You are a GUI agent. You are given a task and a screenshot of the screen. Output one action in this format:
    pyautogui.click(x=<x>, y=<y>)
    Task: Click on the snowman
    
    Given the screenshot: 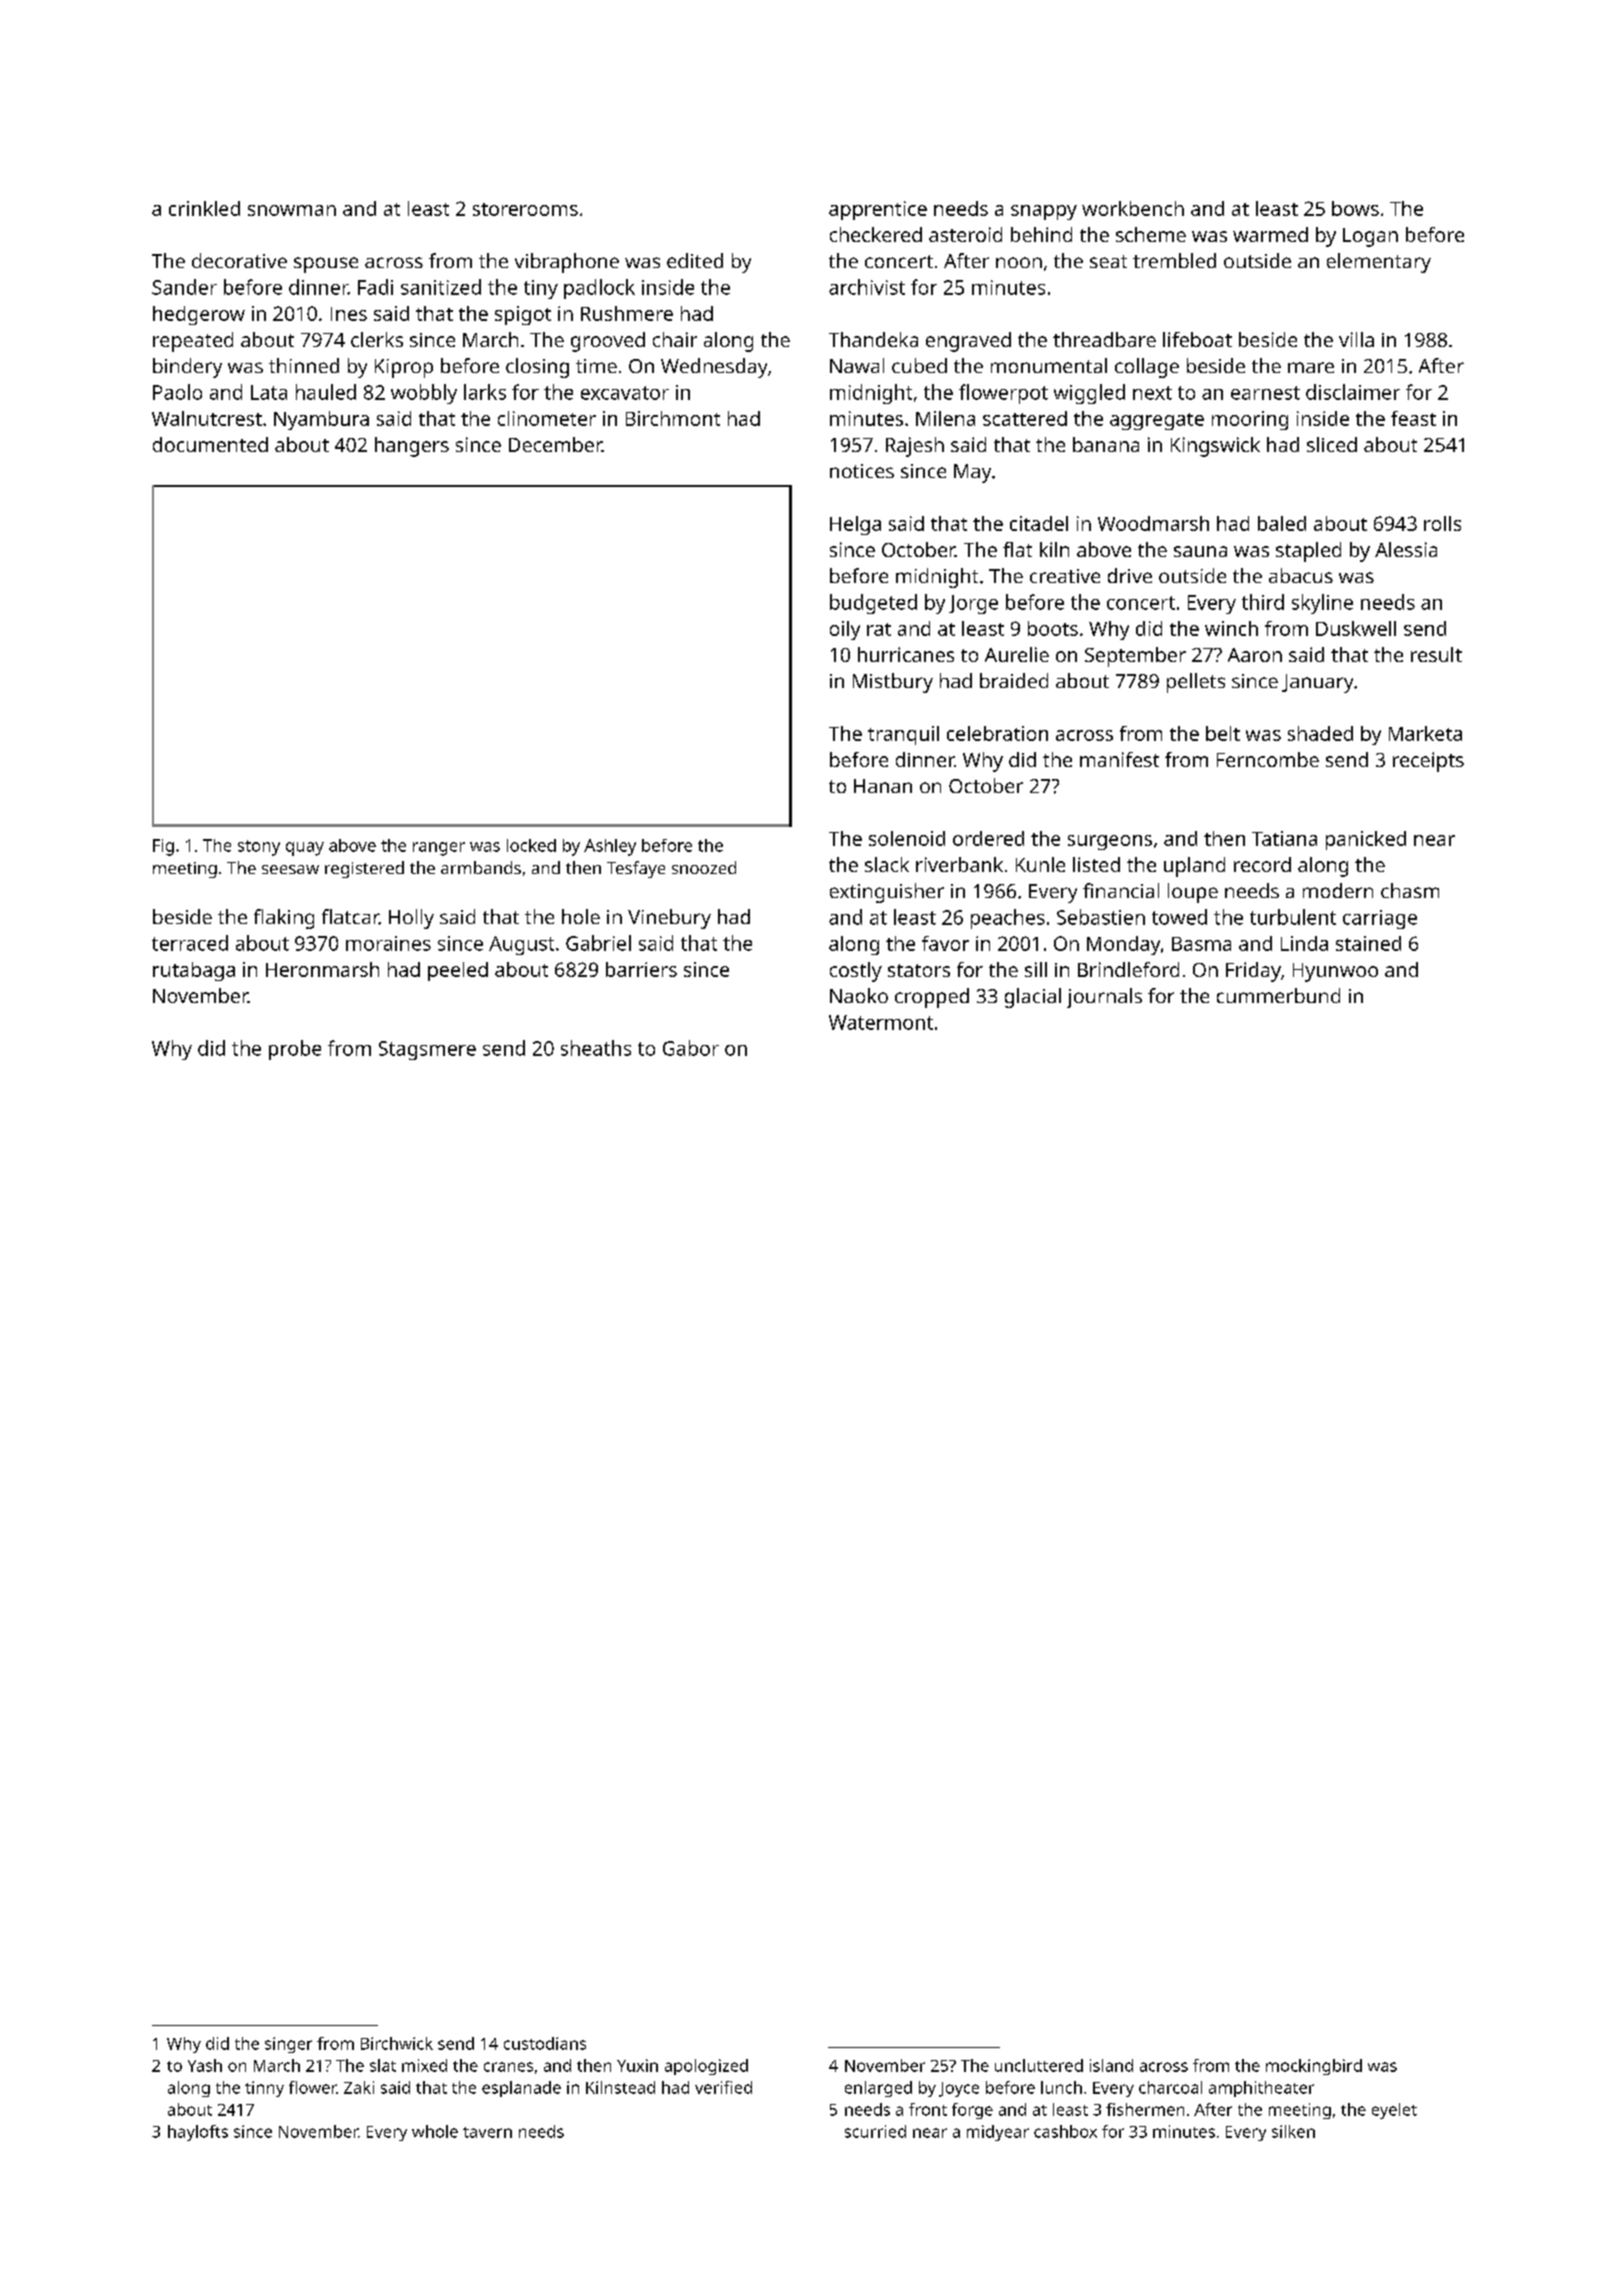 What is the action you would take?
    pyautogui.click(x=292, y=210)
